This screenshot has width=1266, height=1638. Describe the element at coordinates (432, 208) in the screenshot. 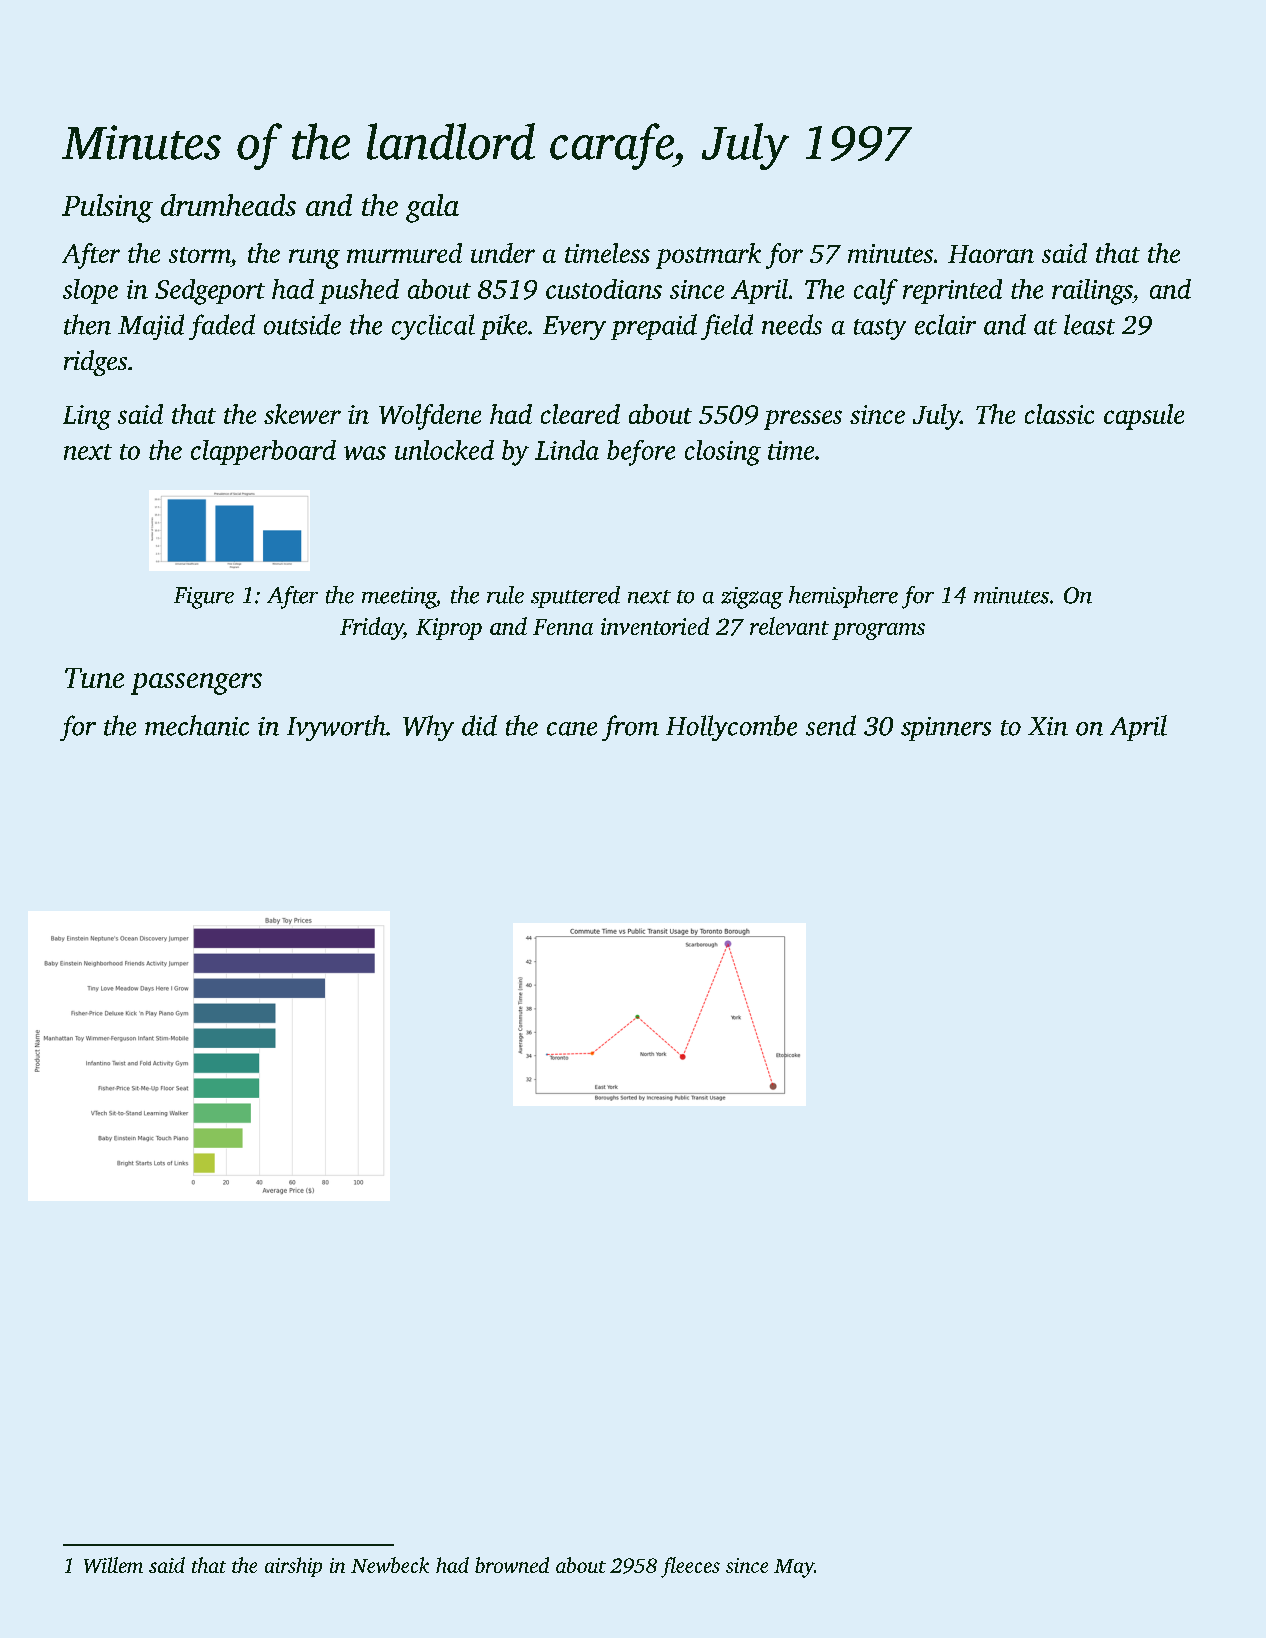

I see `gala` at that location.
